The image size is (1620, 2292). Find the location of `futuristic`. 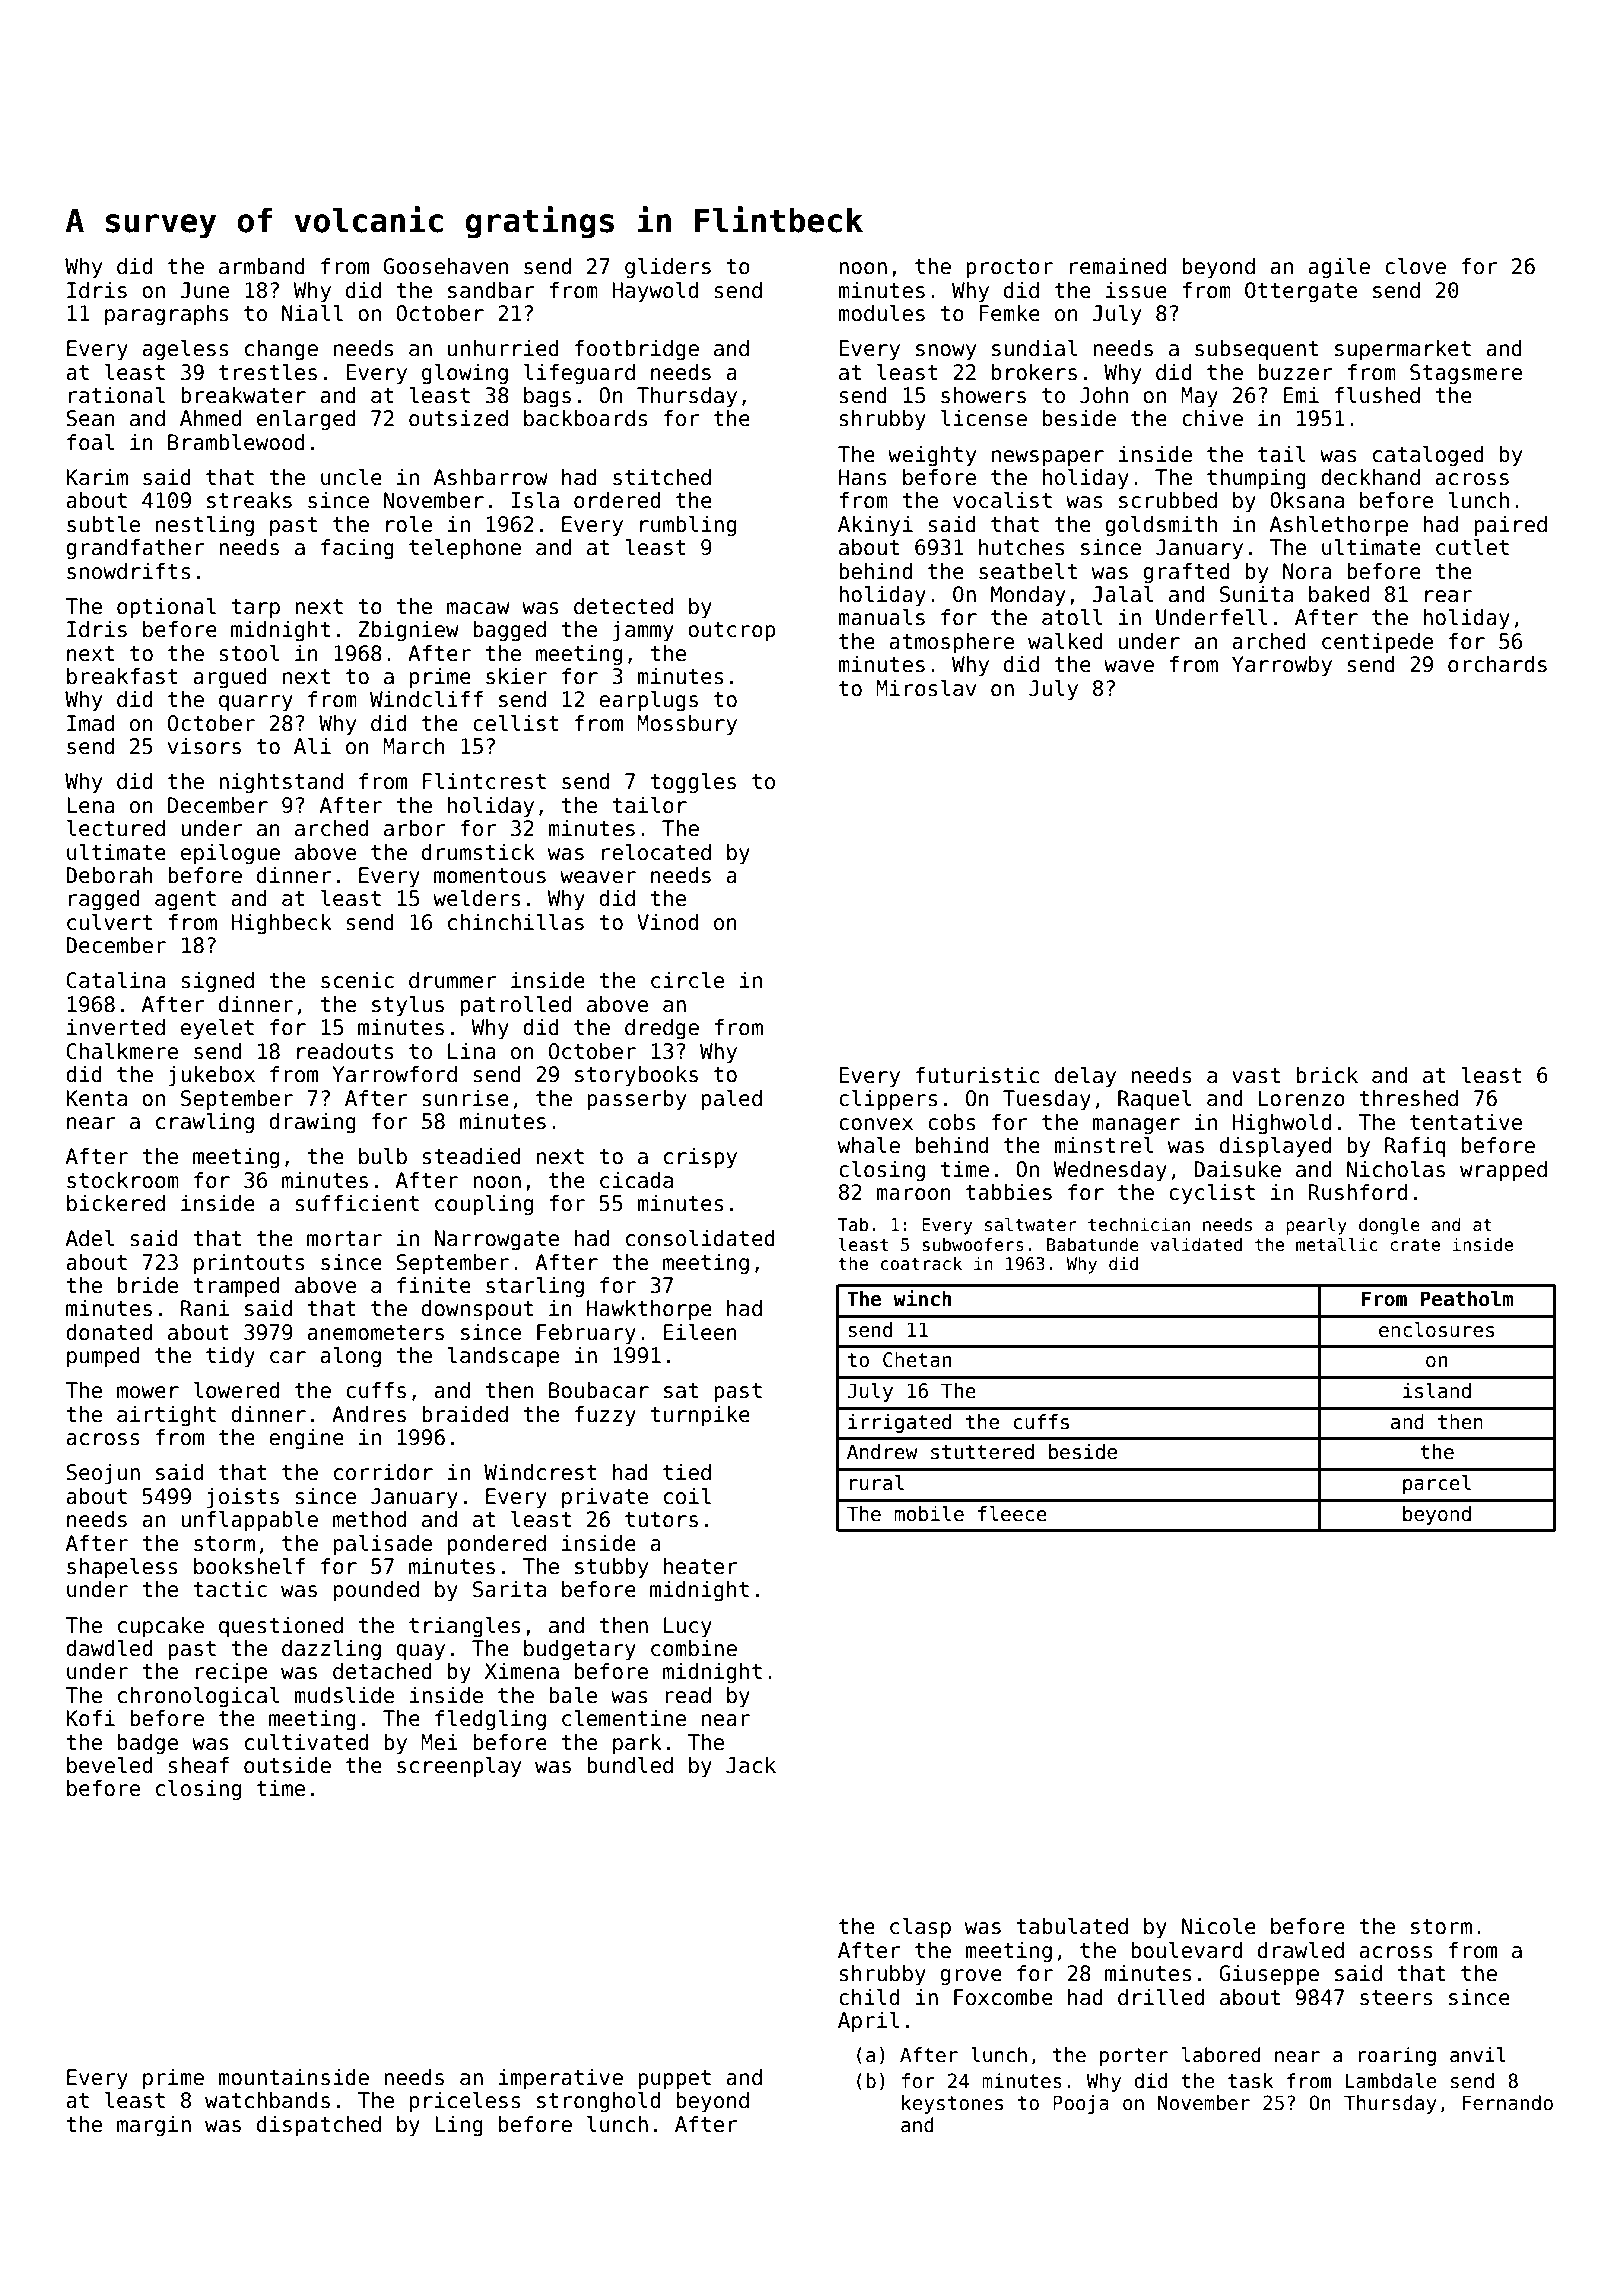

futuristic is located at coordinates (977, 1075).
